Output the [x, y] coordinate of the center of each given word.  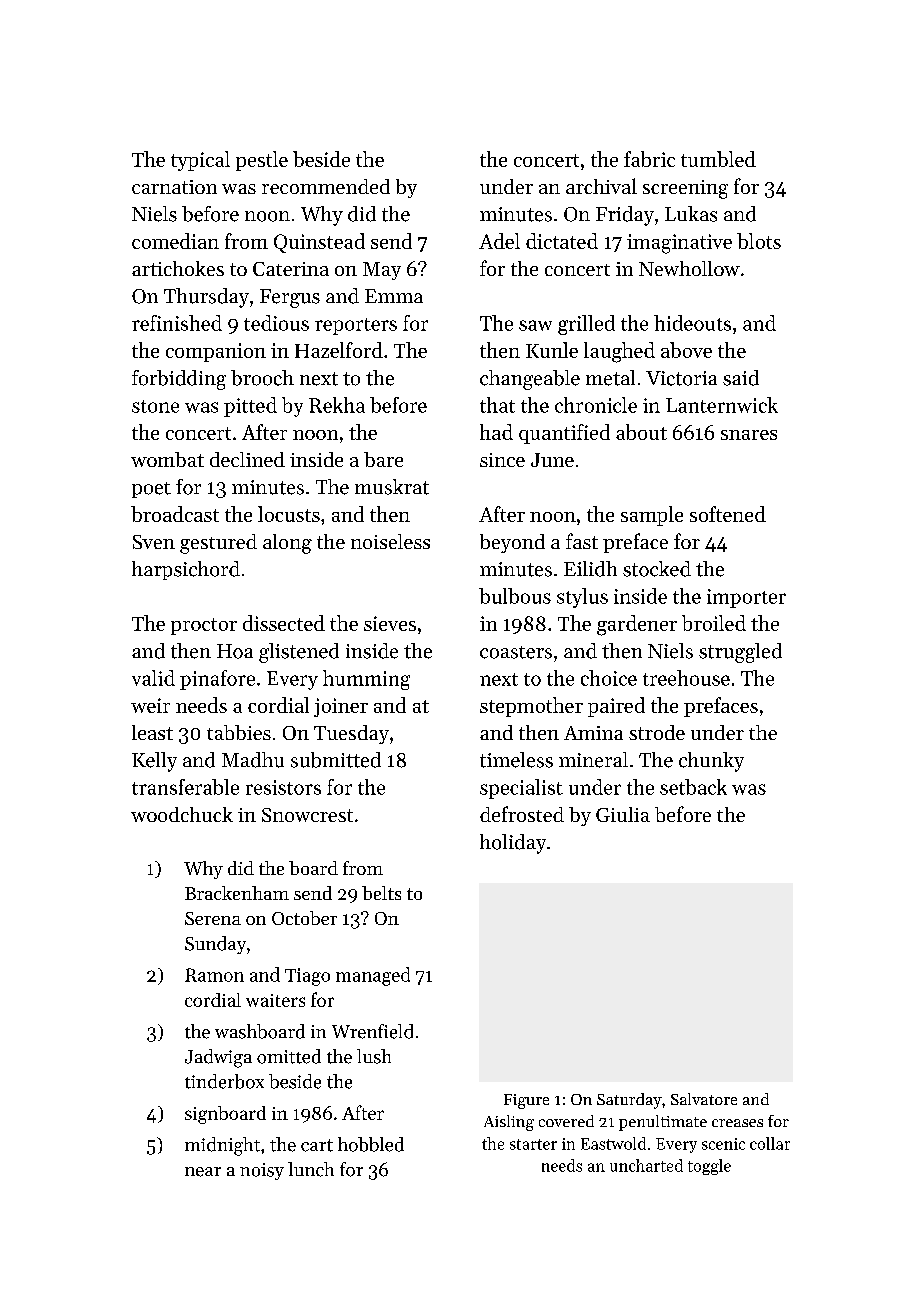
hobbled [371, 1144]
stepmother [531, 707]
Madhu [253, 760]
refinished [177, 323]
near [203, 1172]
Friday [625, 216]
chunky [711, 762]
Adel [499, 241]
